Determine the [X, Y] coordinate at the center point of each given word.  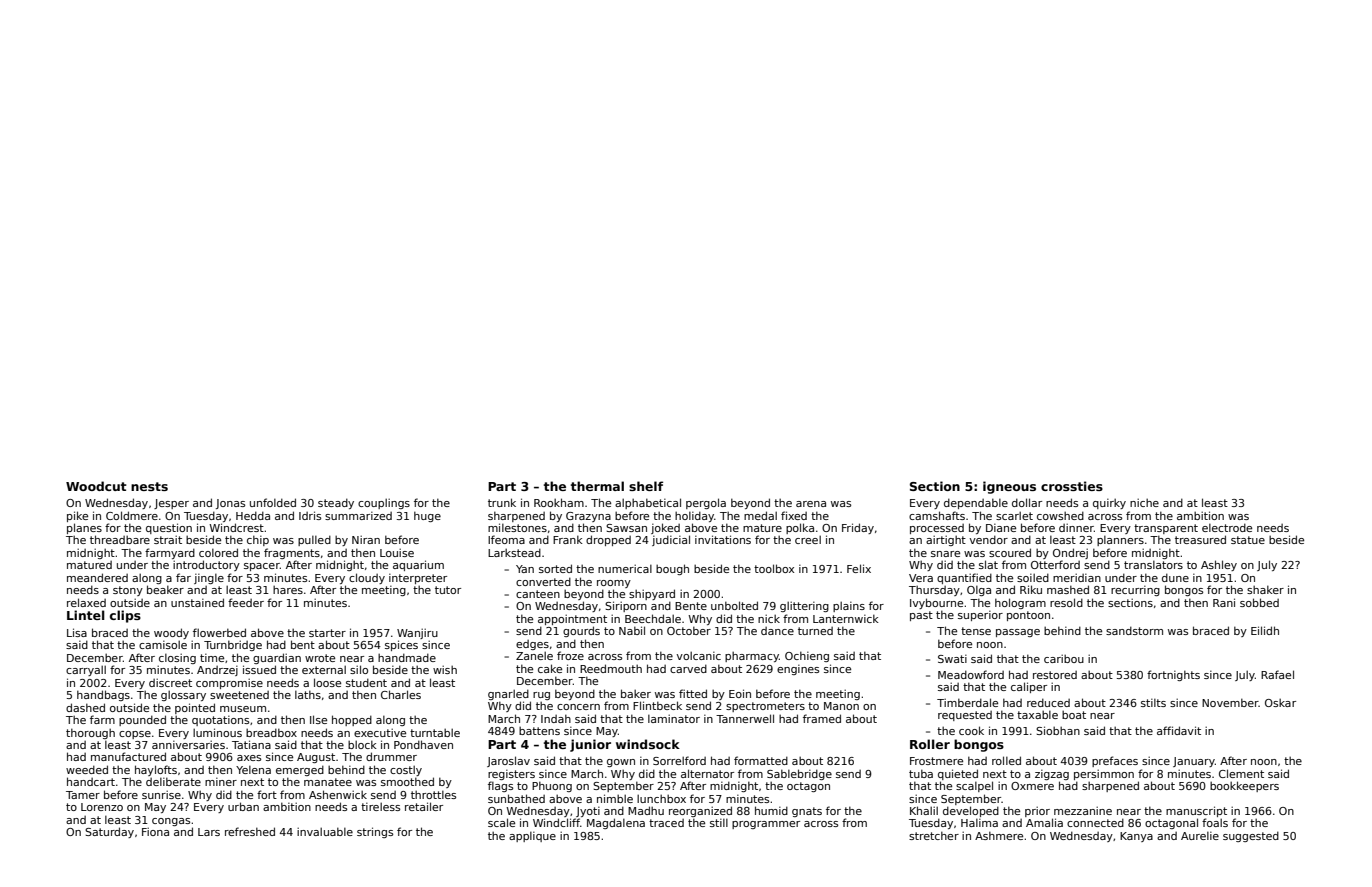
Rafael [1277, 674]
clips [125, 616]
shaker [1265, 589]
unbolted [734, 605]
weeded [87, 769]
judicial [671, 540]
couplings [384, 503]
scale [501, 822]
